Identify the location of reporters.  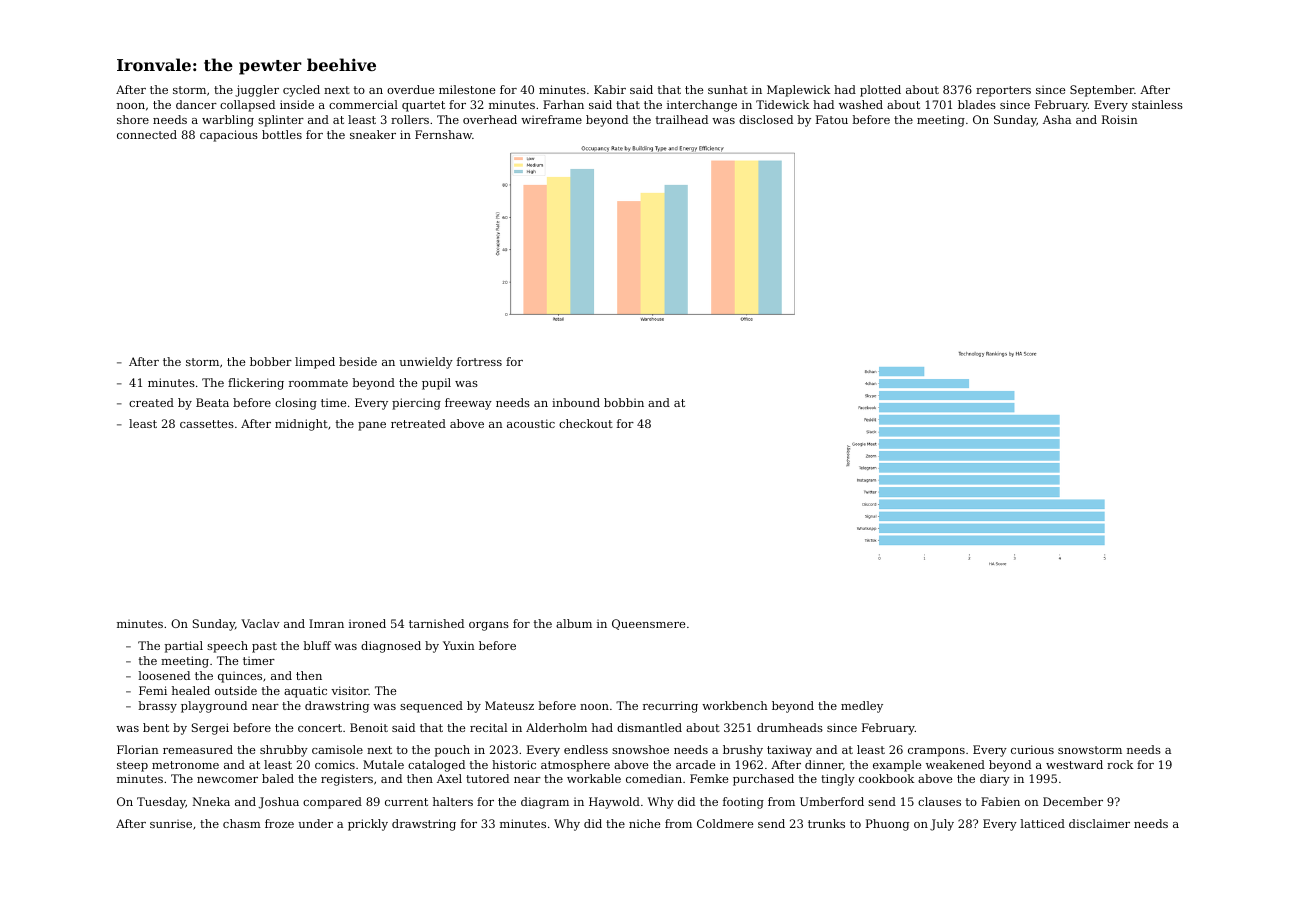
(1003, 91).
